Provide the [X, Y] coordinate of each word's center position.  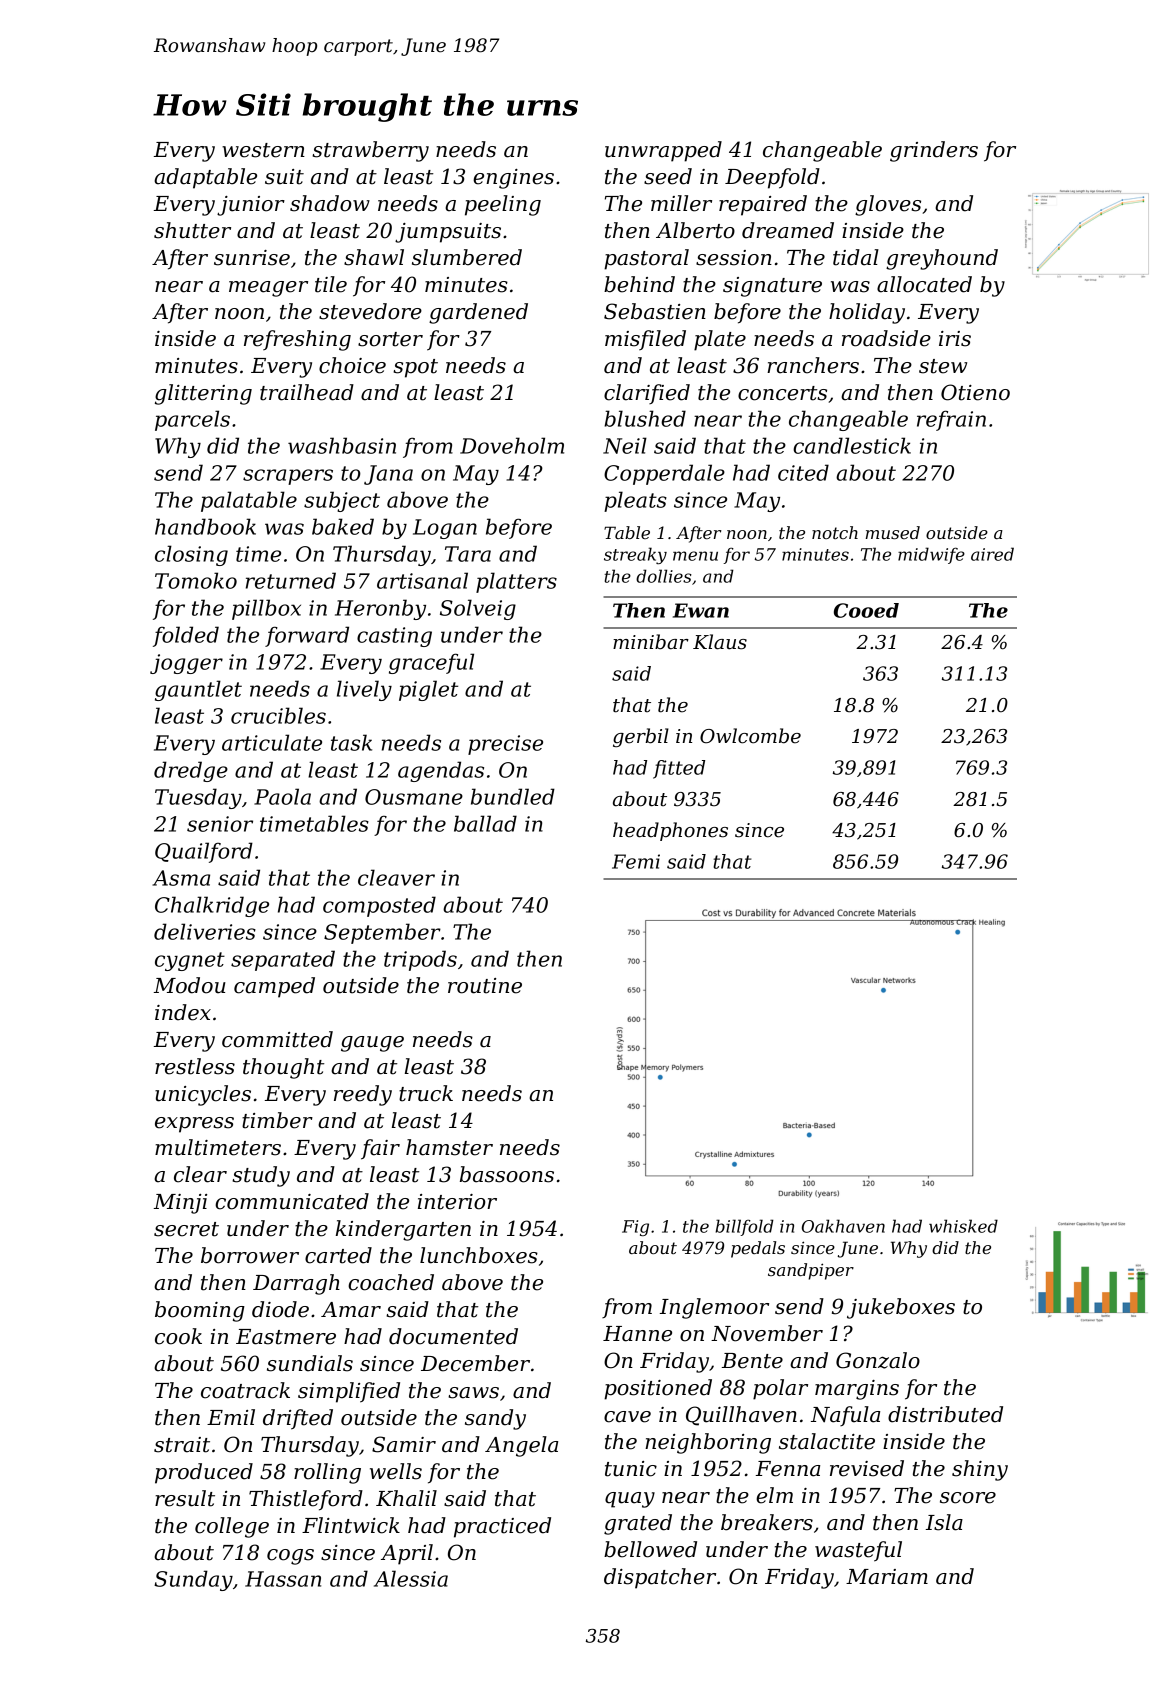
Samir [404, 1444]
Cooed [866, 610]
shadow [330, 203]
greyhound [942, 259]
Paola [282, 796]
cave [627, 1417]
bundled [513, 796]
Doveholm [512, 445]
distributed [945, 1414]
